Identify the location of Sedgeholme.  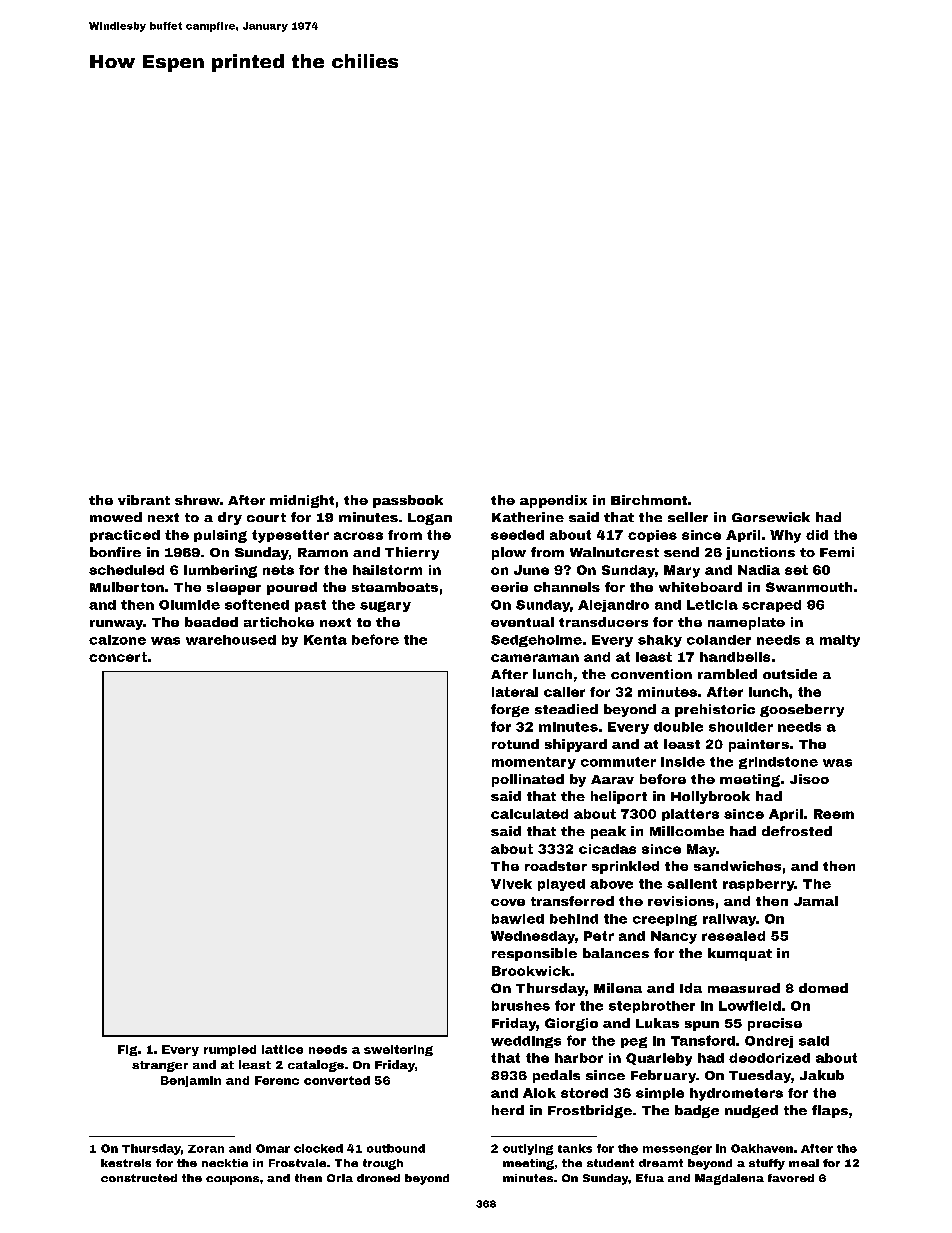
(536, 641).
